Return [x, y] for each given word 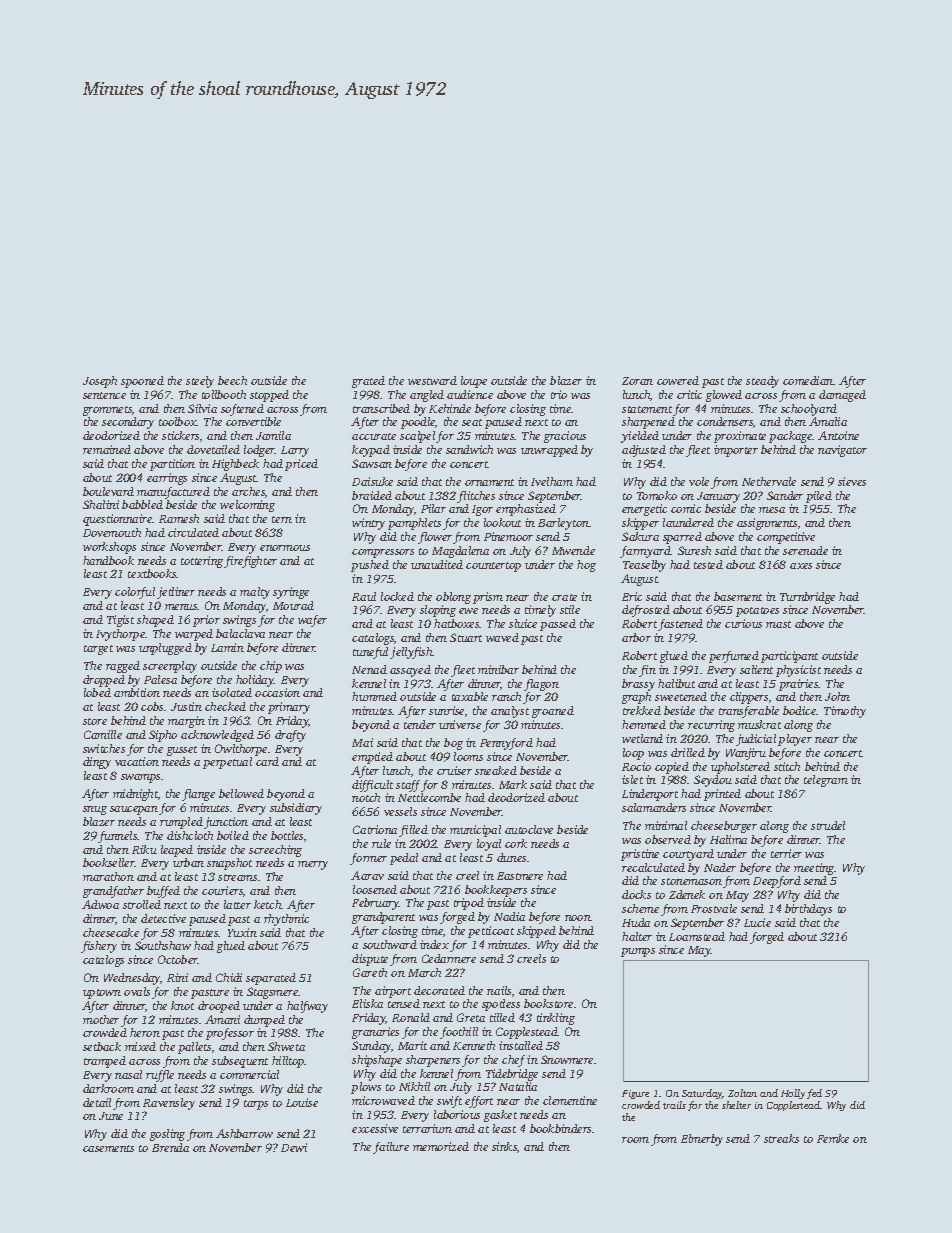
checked [225, 706]
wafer [312, 621]
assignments [767, 524]
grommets [107, 411]
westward [432, 380]
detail [97, 1102]
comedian [808, 380]
